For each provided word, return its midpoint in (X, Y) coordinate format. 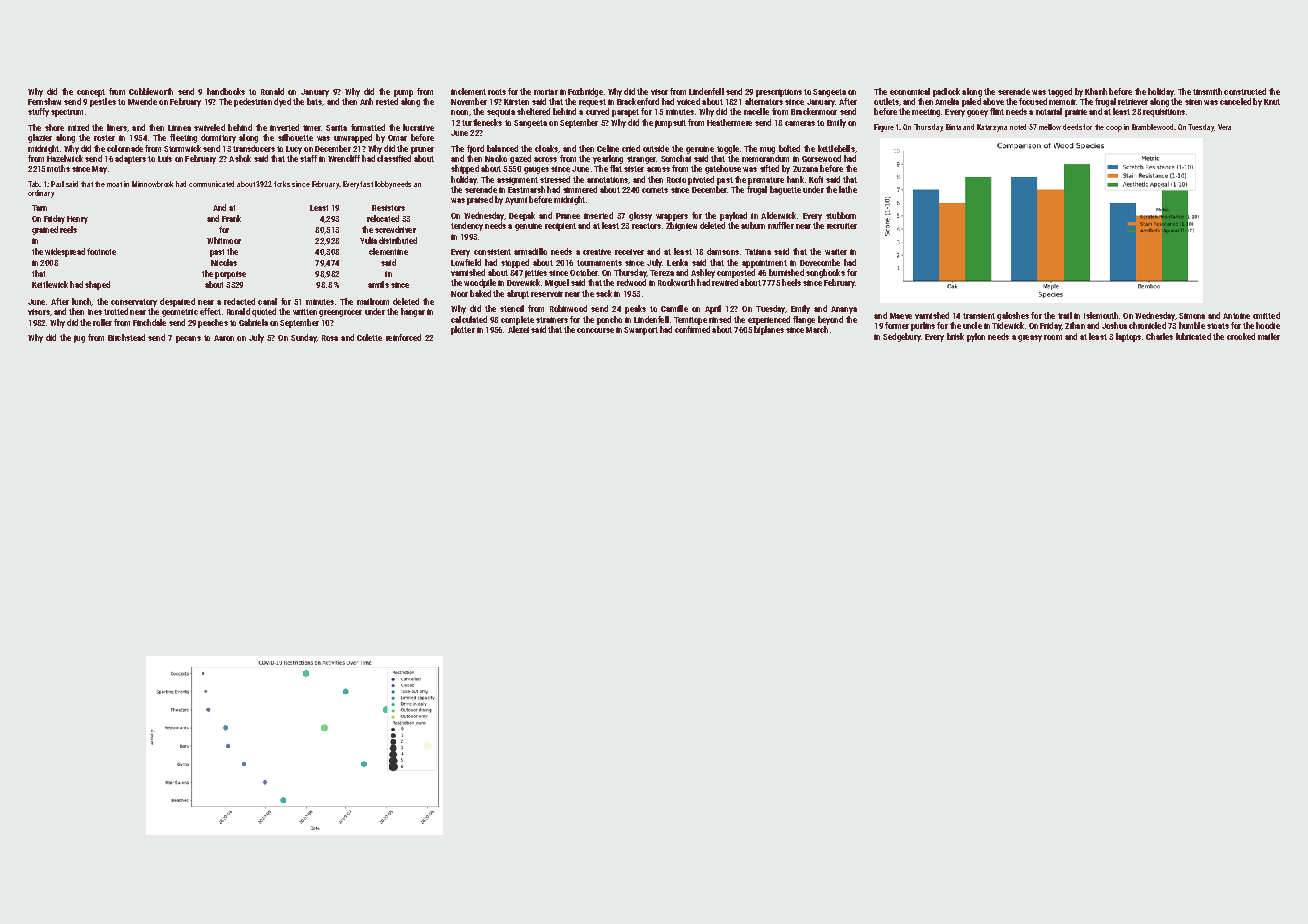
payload (733, 216)
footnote (101, 251)
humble (1192, 325)
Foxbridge (585, 92)
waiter (836, 252)
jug (79, 339)
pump (403, 93)
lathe (848, 189)
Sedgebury (902, 337)
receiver (629, 252)
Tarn (39, 208)
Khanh (1096, 91)
